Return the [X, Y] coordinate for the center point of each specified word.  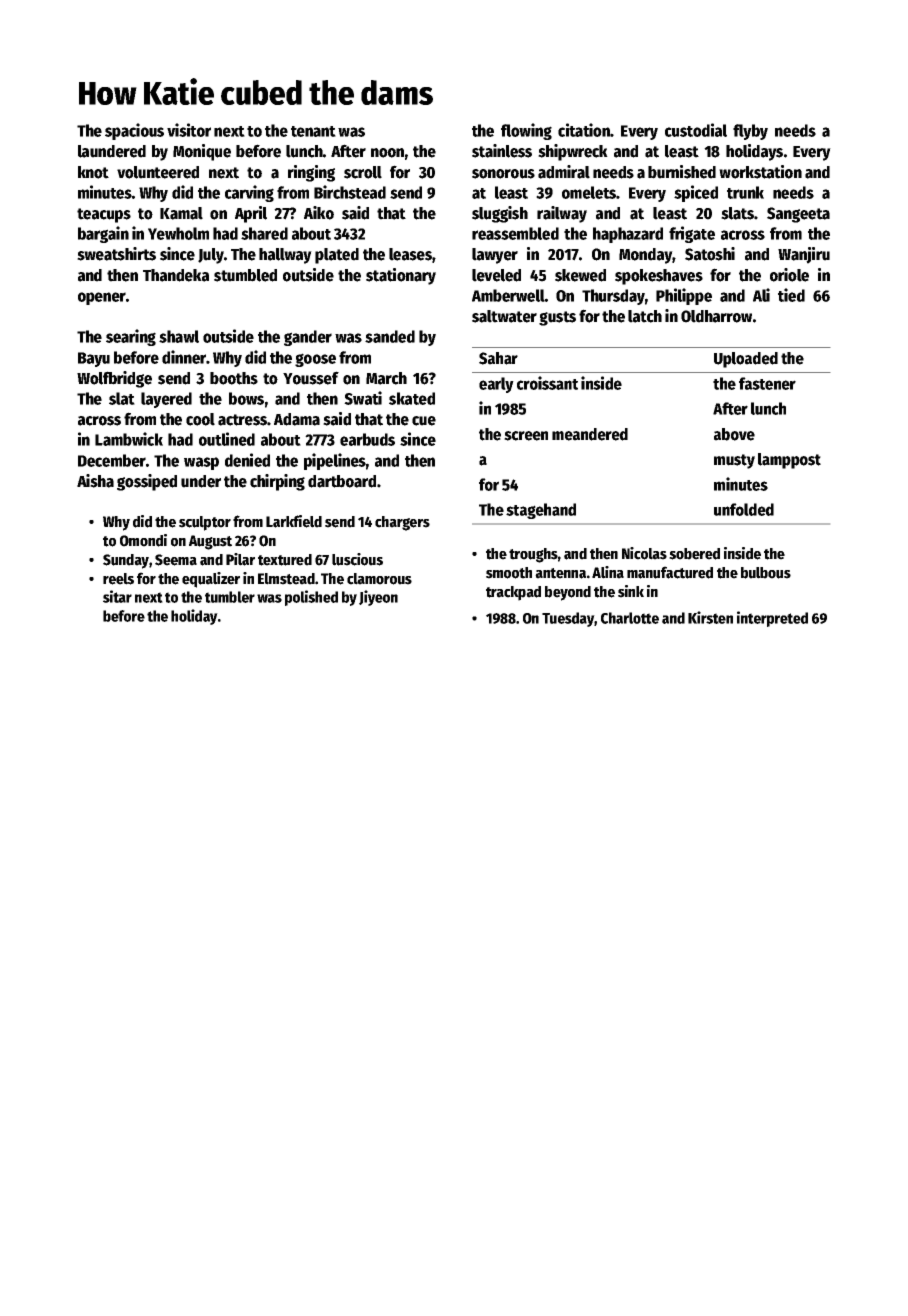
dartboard [342, 481]
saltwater [504, 316]
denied [247, 460]
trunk [745, 192]
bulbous [766, 573]
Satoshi [710, 254]
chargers [402, 523]
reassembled [515, 233]
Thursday [613, 297]
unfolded [744, 509]
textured [285, 560]
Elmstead [286, 579]
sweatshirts [116, 254]
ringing [311, 173]
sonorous [503, 174]
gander [308, 338]
